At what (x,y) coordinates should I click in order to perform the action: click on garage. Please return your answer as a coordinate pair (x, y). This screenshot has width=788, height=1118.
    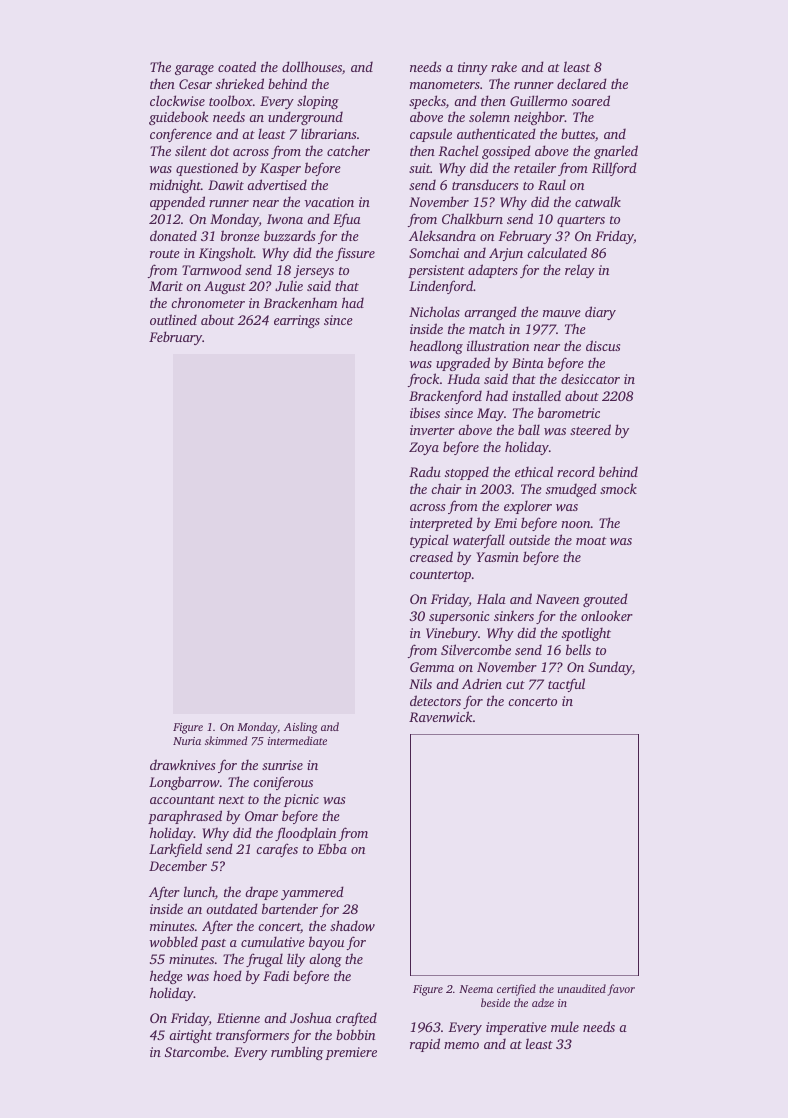
    Looking at the image, I should click on (194, 70).
